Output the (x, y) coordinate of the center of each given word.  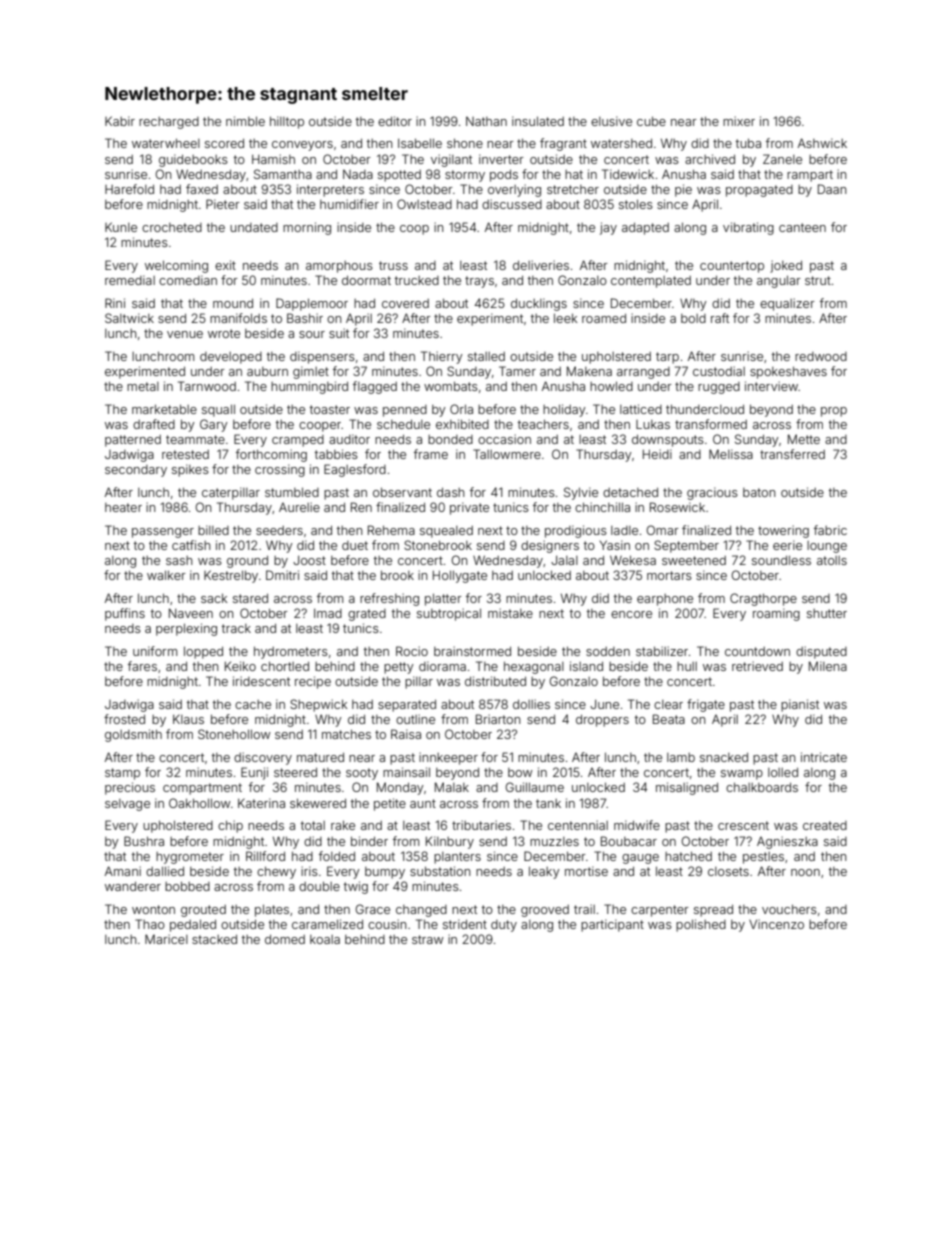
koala (325, 939)
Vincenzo (776, 924)
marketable (164, 409)
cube (651, 121)
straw (428, 939)
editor (395, 121)
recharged (169, 123)
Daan (832, 189)
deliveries (541, 265)
